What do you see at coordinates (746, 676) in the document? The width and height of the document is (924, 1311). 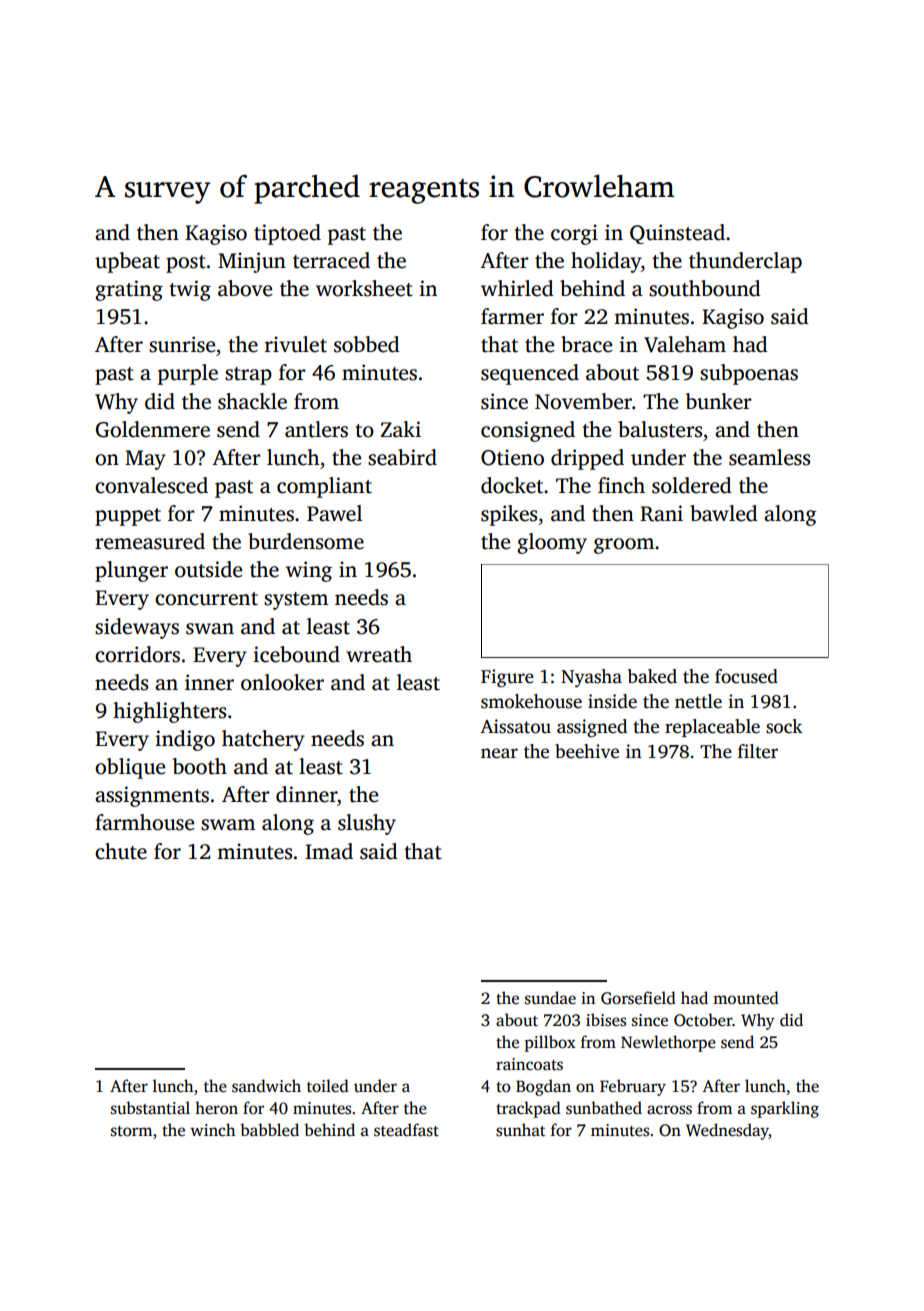 I see `focused` at bounding box center [746, 676].
